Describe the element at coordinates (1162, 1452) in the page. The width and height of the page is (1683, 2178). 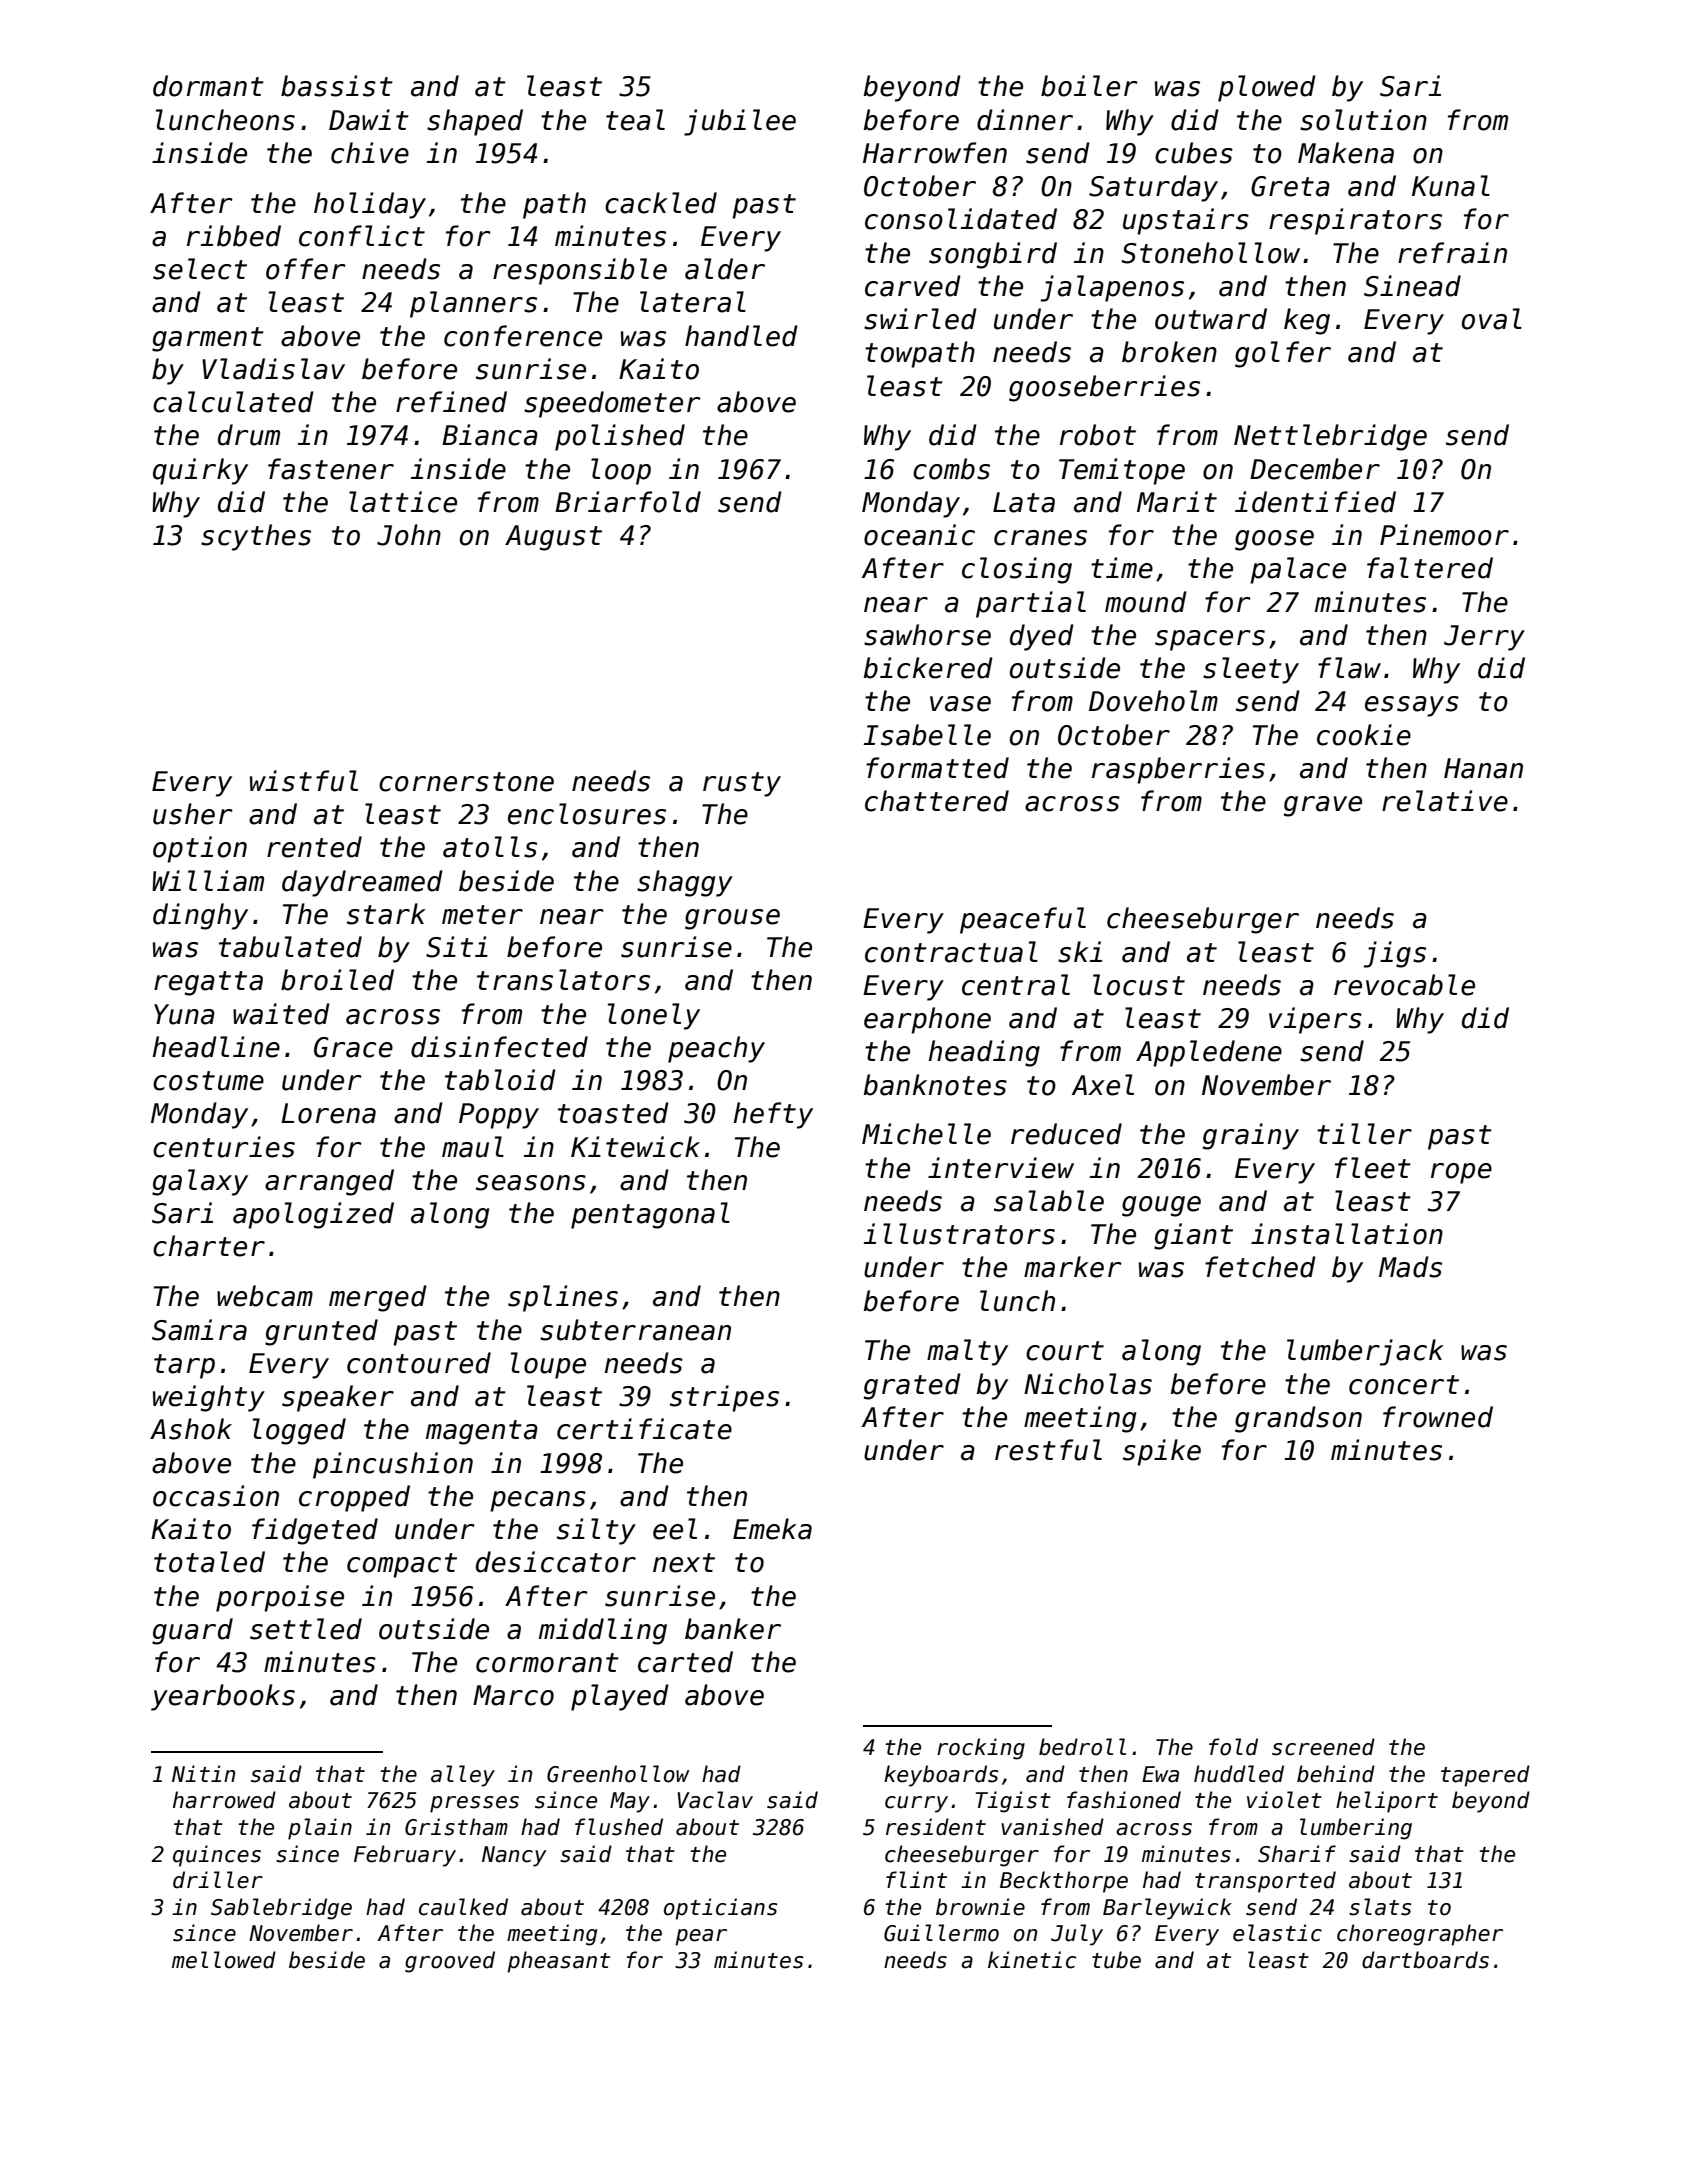
I see `spike` at that location.
